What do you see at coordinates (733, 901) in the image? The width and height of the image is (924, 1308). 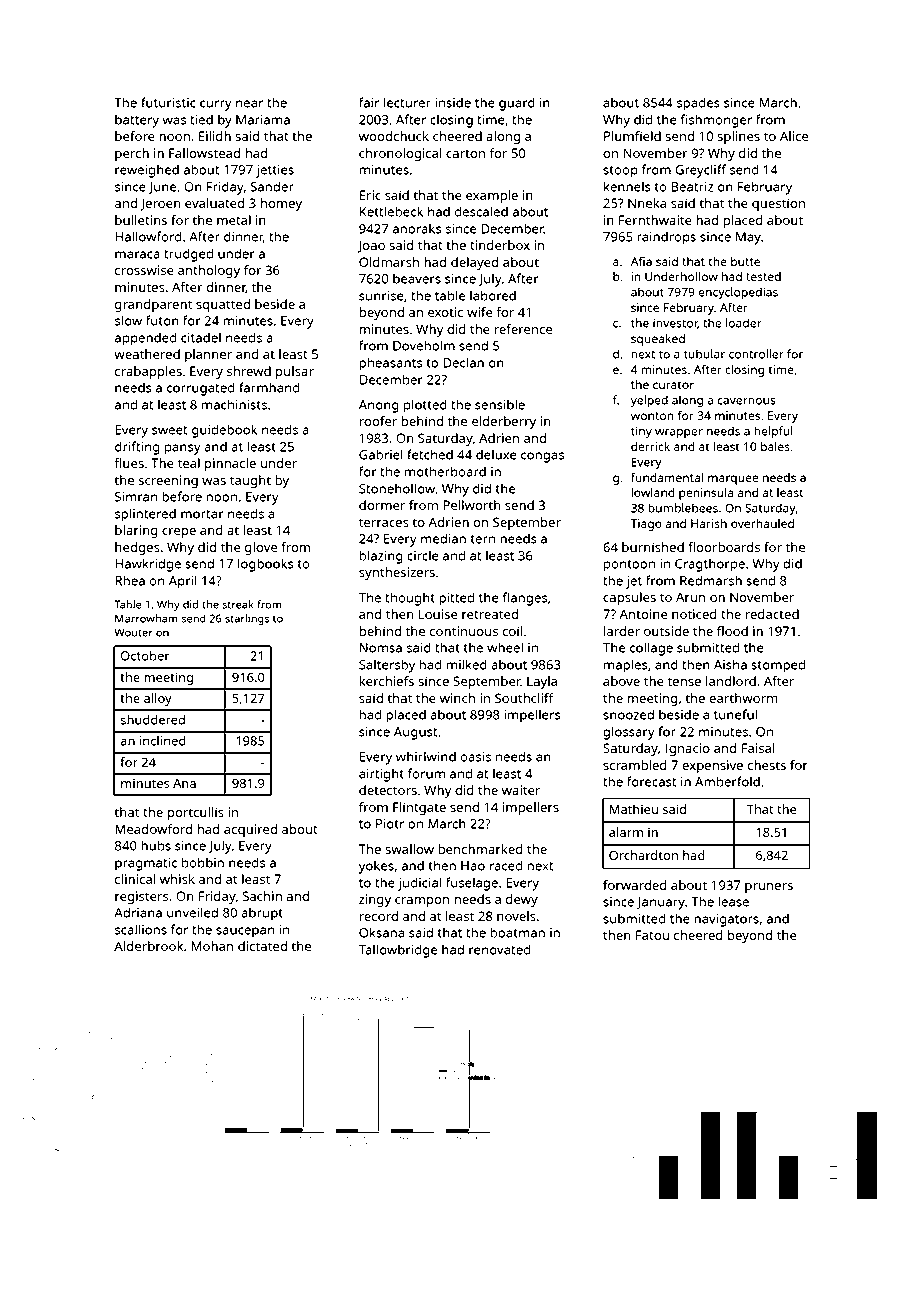 I see `lease` at bounding box center [733, 901].
